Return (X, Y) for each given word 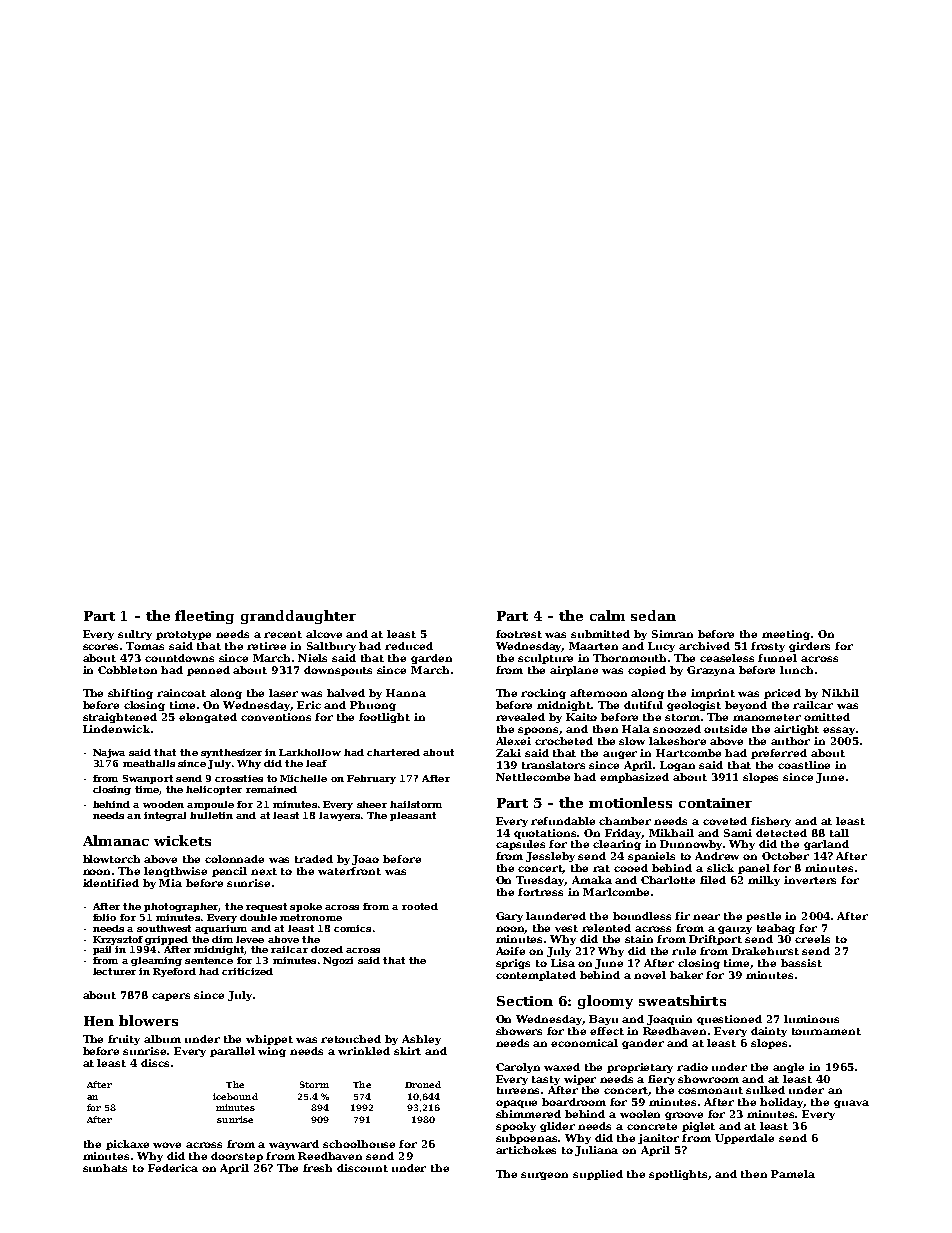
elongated (208, 718)
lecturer (114, 971)
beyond (746, 706)
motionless (630, 802)
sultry (135, 635)
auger (620, 755)
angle (788, 1068)
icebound (235, 1096)
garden (431, 659)
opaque (516, 1104)
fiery (661, 1080)
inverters (810, 880)
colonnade (234, 859)
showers (519, 1031)
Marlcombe (616, 892)
